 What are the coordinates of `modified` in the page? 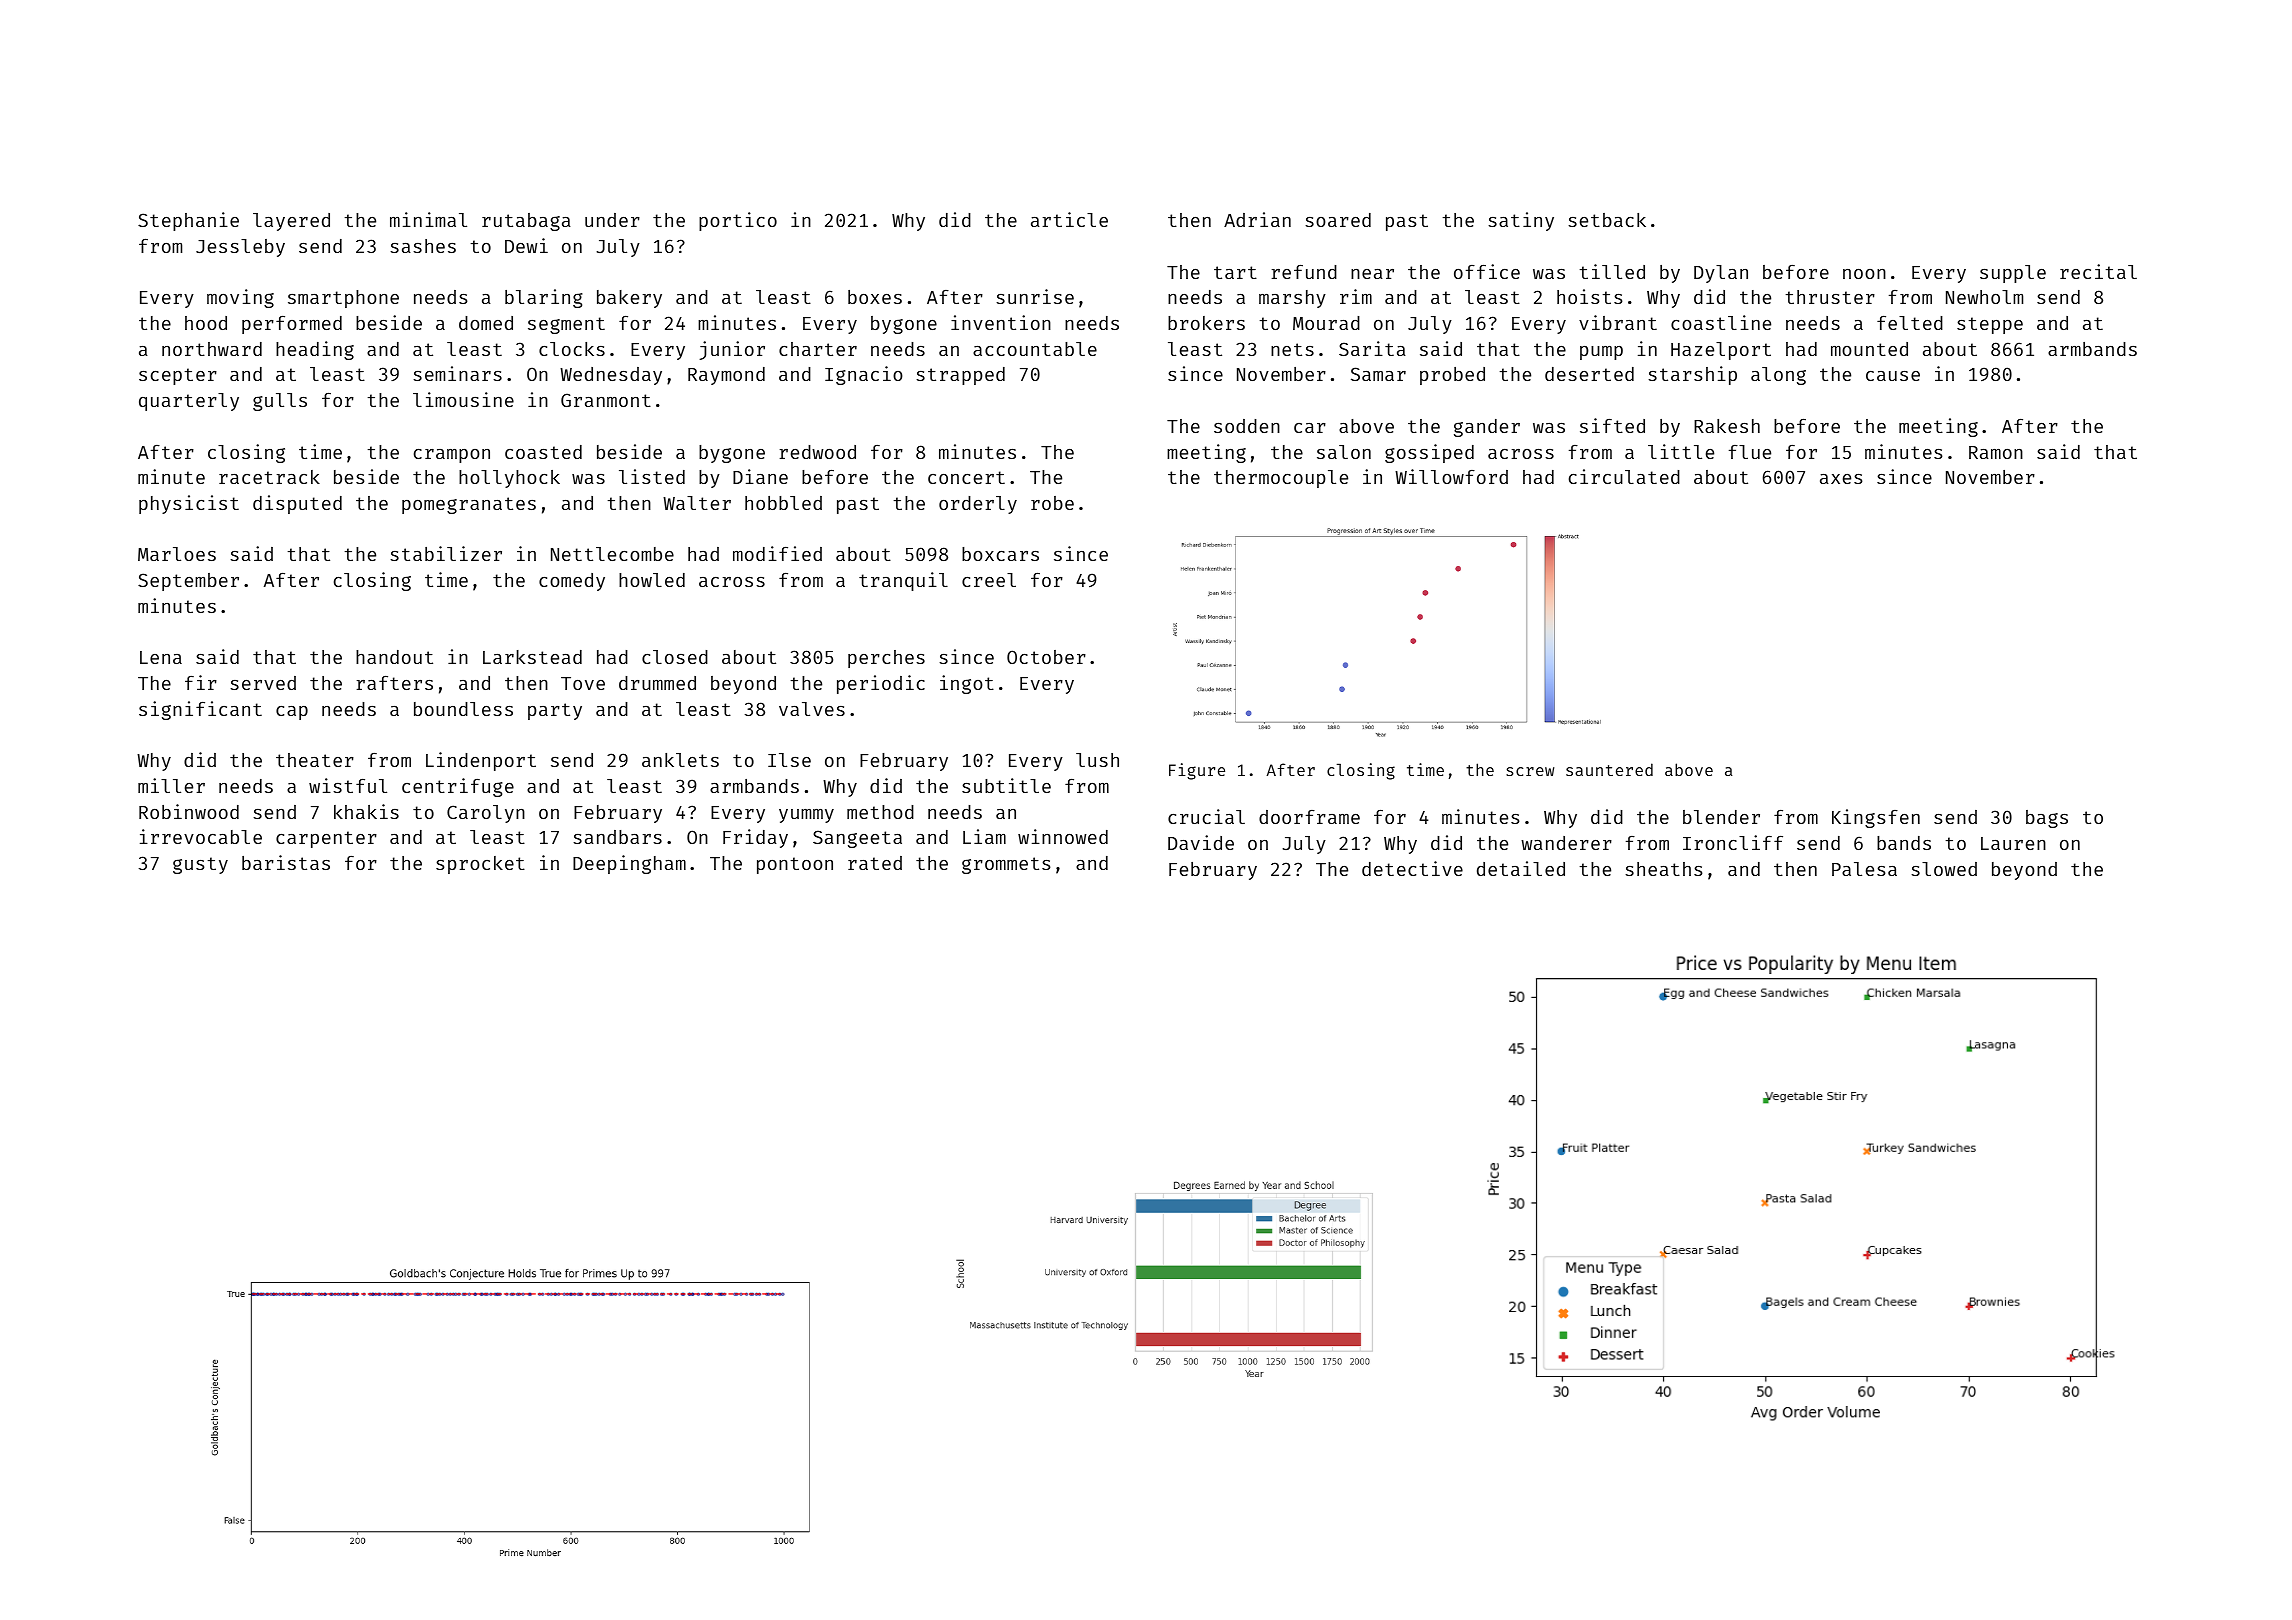 It's located at (777, 553).
